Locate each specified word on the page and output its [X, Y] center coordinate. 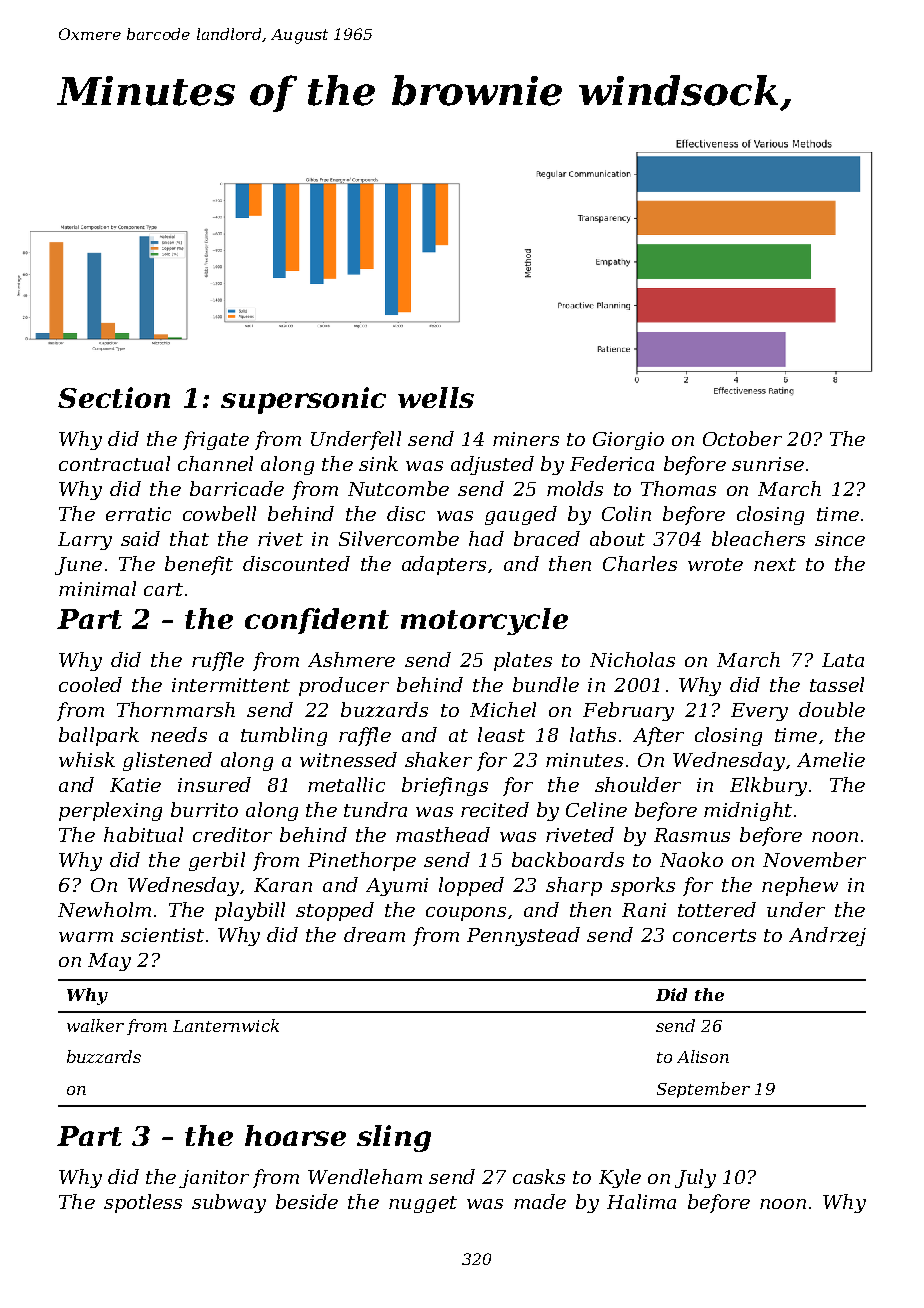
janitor [214, 1179]
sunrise [768, 464]
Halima [641, 1201]
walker [95, 1025]
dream [374, 934]
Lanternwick [226, 1025]
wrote [715, 564]
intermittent [231, 685]
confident [317, 621]
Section [114, 397]
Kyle [620, 1178]
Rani [644, 910]
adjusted [492, 465]
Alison [703, 1056]
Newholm [104, 909]
